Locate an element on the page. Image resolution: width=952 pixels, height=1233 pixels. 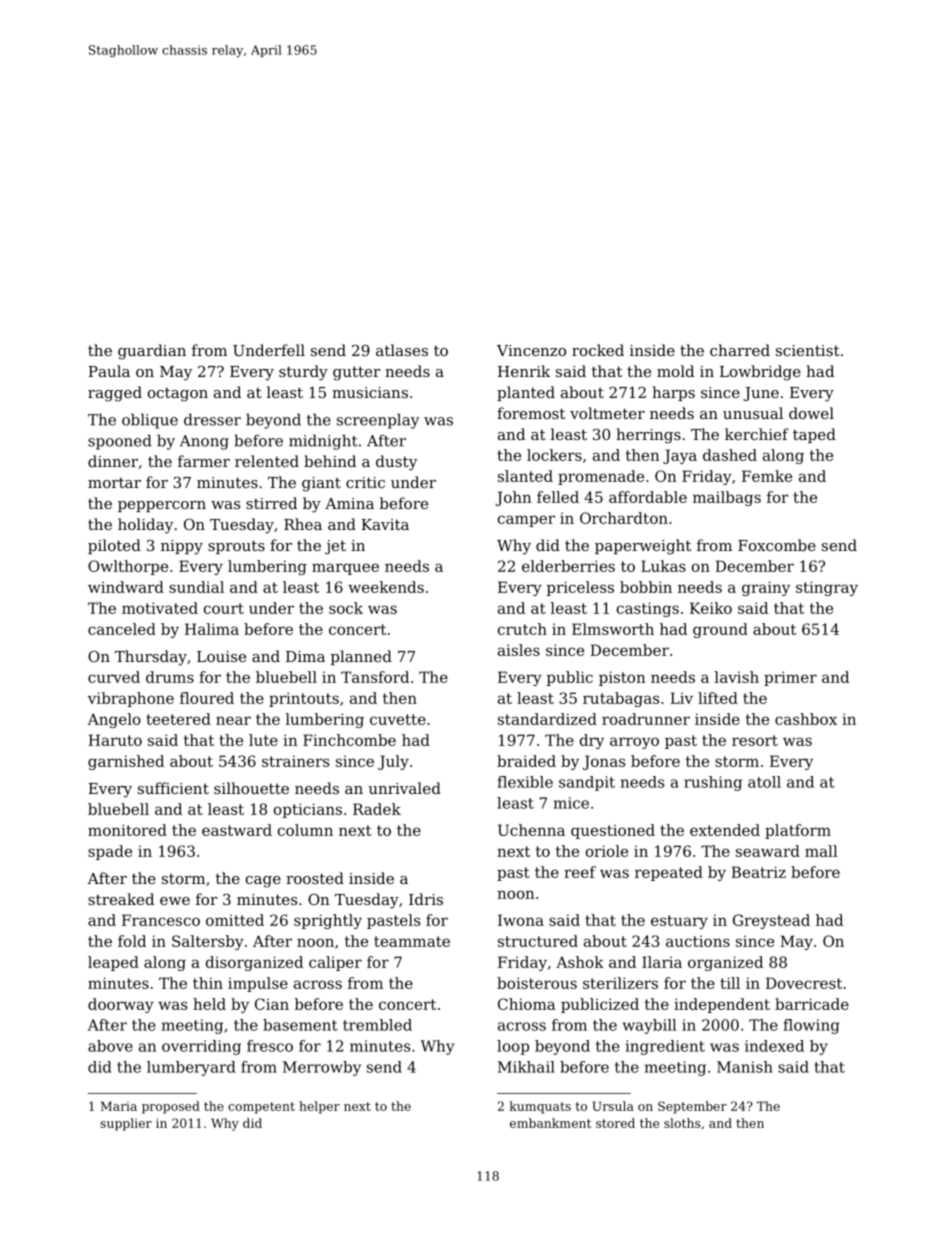
Vincenzo is located at coordinates (531, 350).
